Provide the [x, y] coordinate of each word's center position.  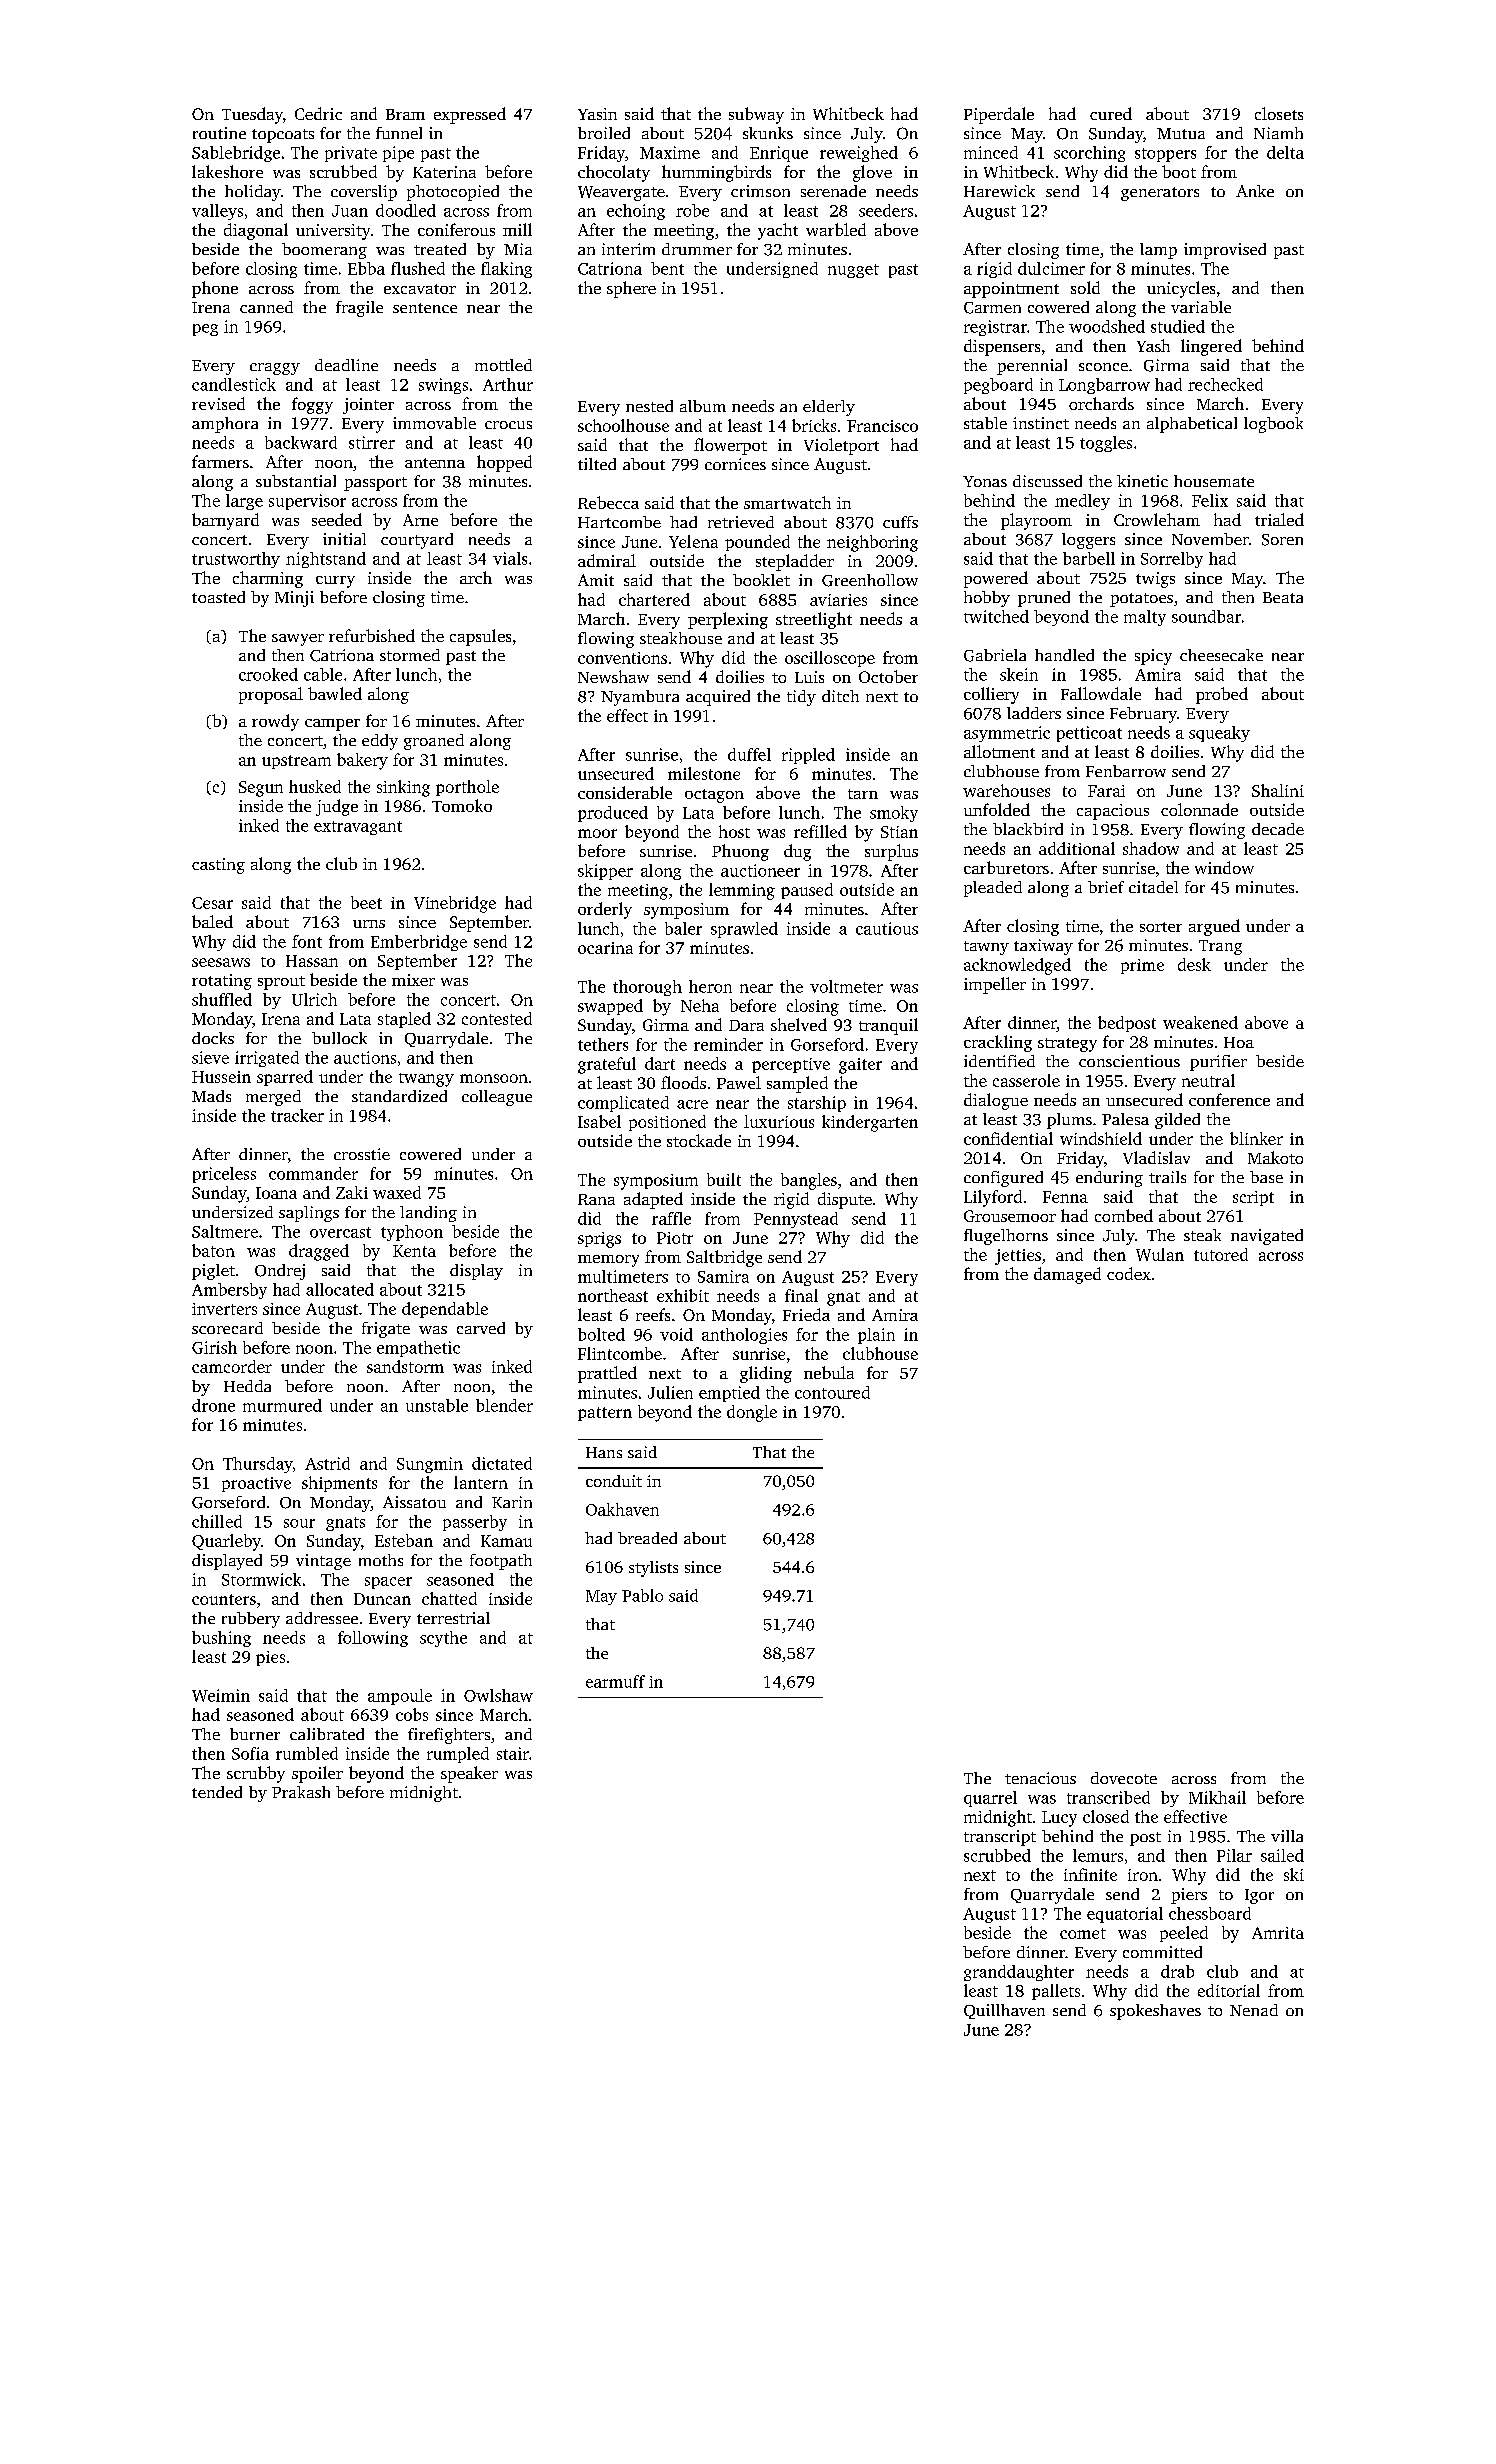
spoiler [317, 1774]
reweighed [859, 154]
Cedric [318, 113]
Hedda [247, 1386]
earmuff [615, 1681]
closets [1279, 113]
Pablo [642, 1595]
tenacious [1040, 1778]
